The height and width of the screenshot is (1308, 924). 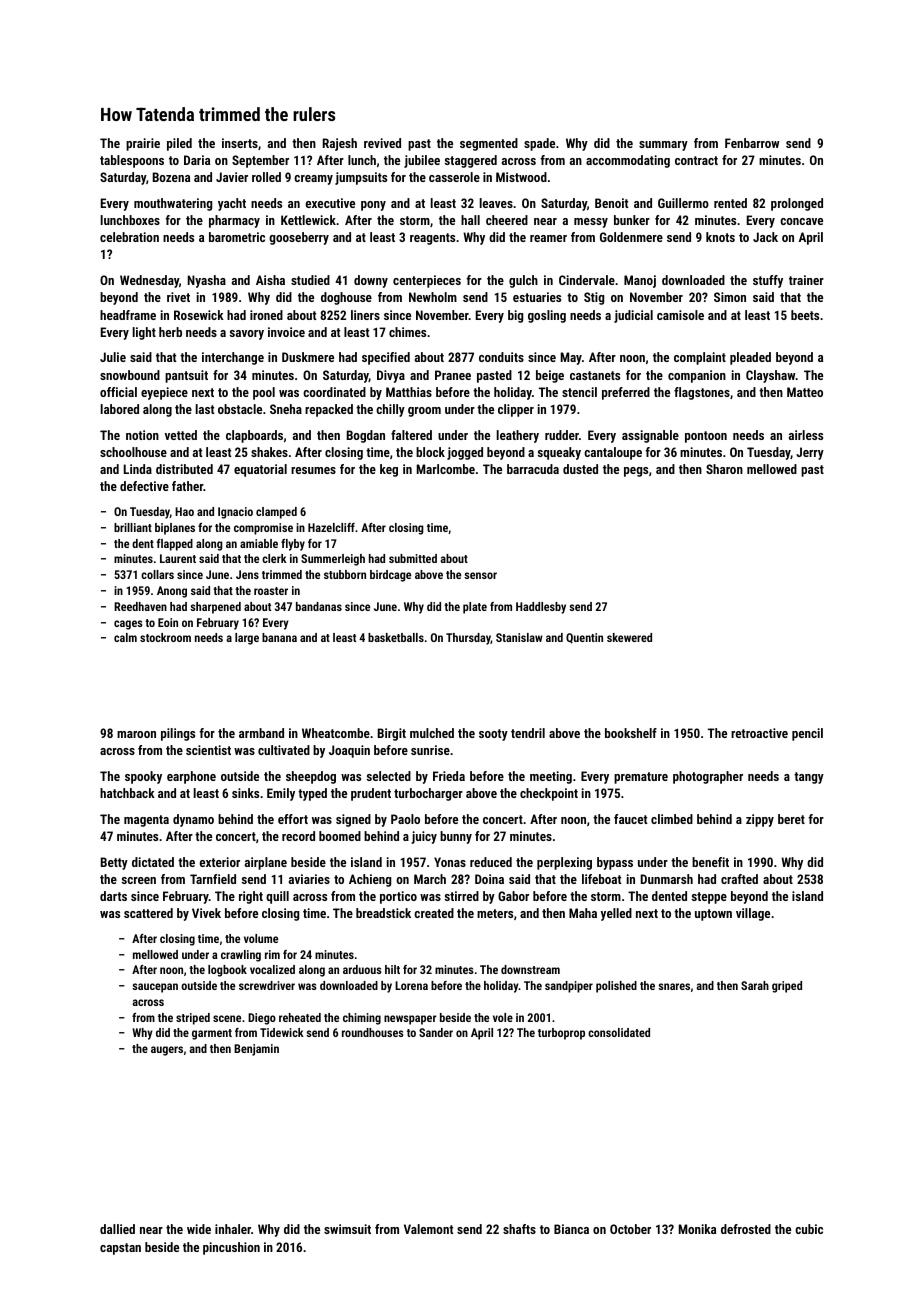 I want to click on wide, so click(x=199, y=1229).
